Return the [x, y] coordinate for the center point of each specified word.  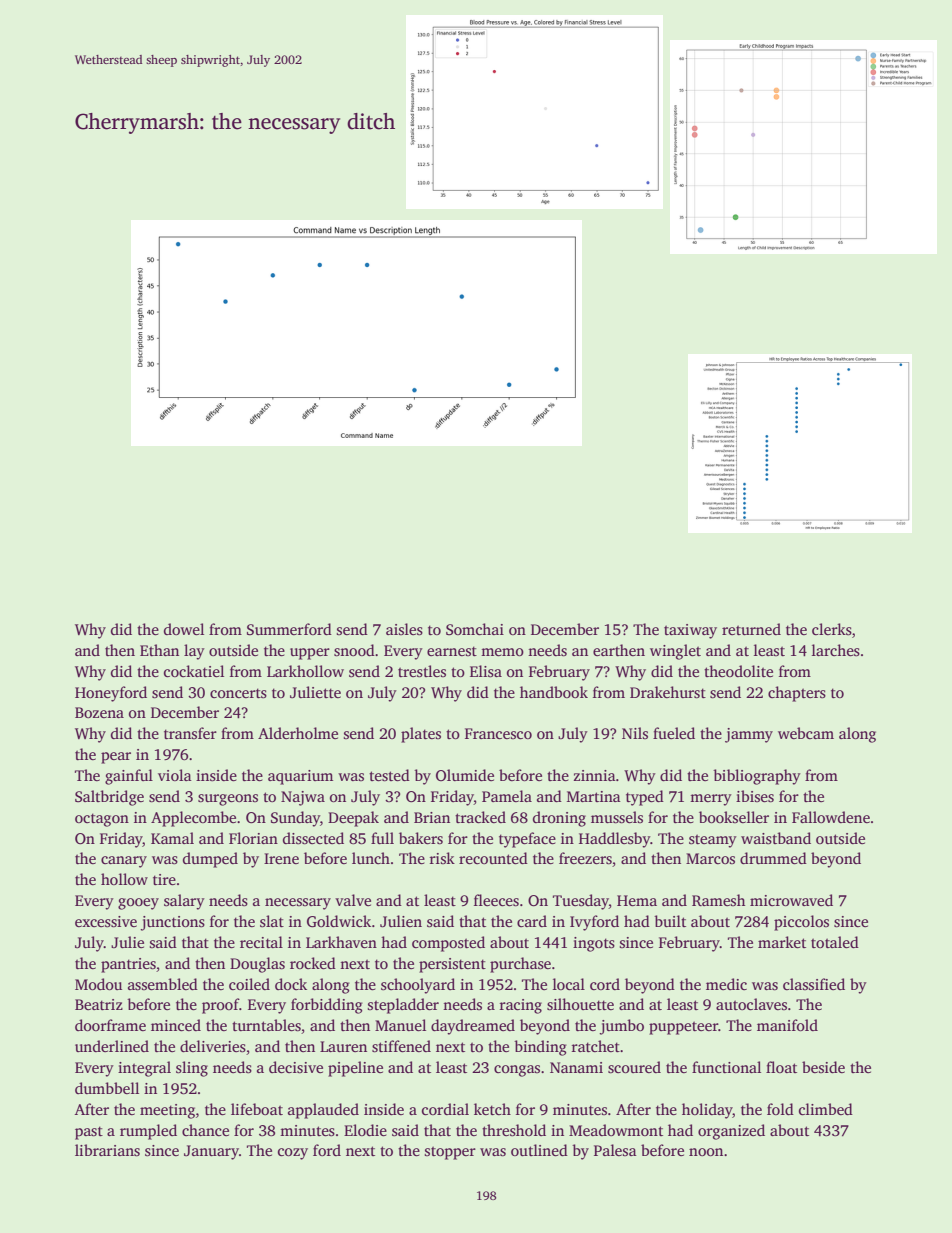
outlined [539, 1150]
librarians [107, 1150]
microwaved [791, 900]
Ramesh [718, 900]
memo [502, 652]
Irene [281, 858]
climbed [826, 1109]
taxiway [690, 631]
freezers [585, 858]
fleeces [496, 900]
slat [272, 921]
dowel [184, 629]
